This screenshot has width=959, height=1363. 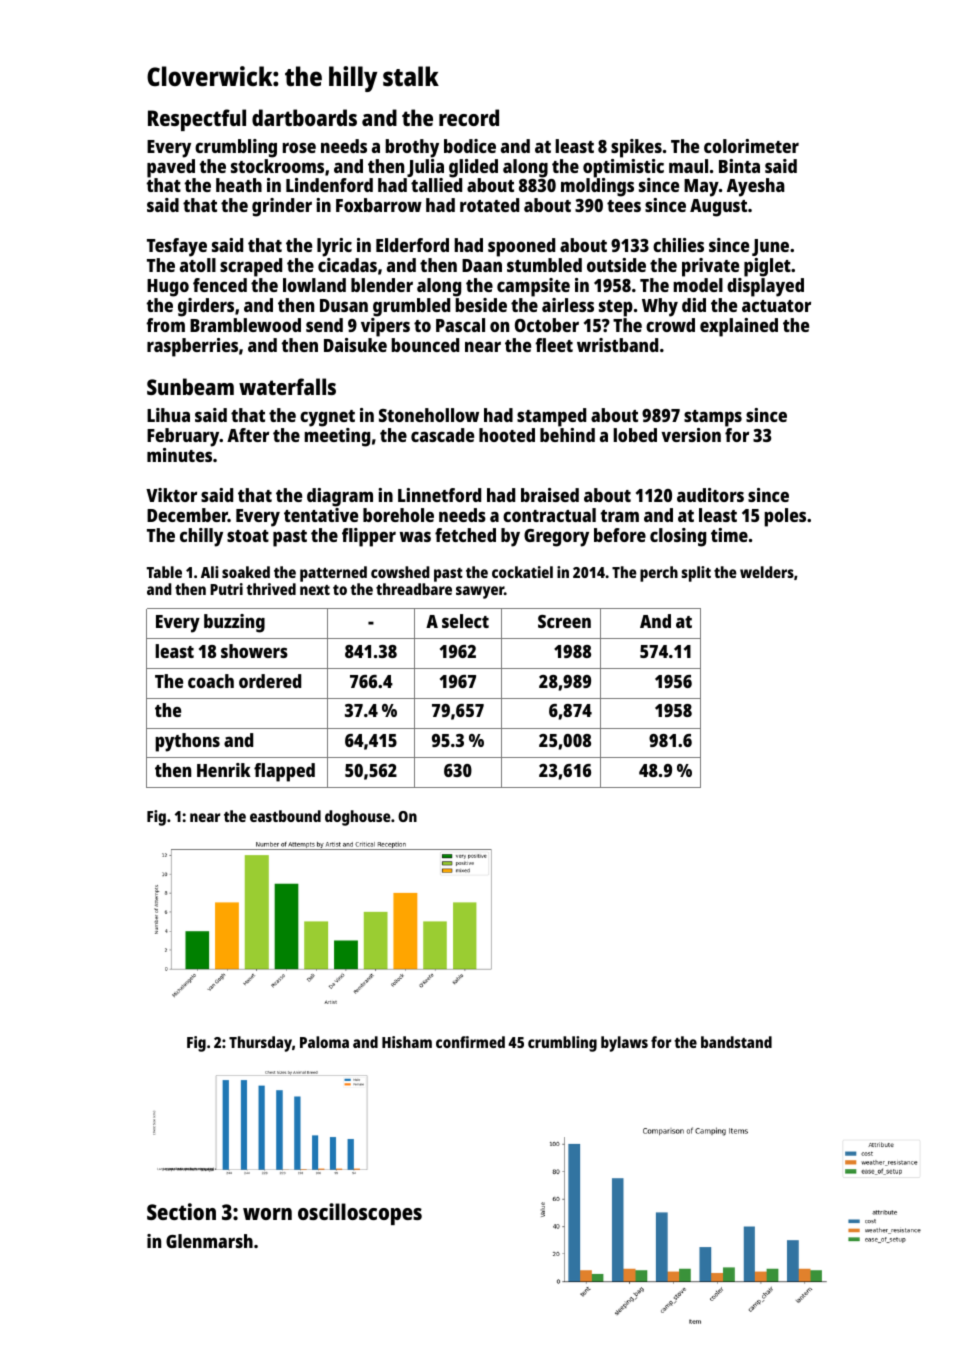 What do you see at coordinates (179, 455) in the screenshot?
I see `minutes` at bounding box center [179, 455].
